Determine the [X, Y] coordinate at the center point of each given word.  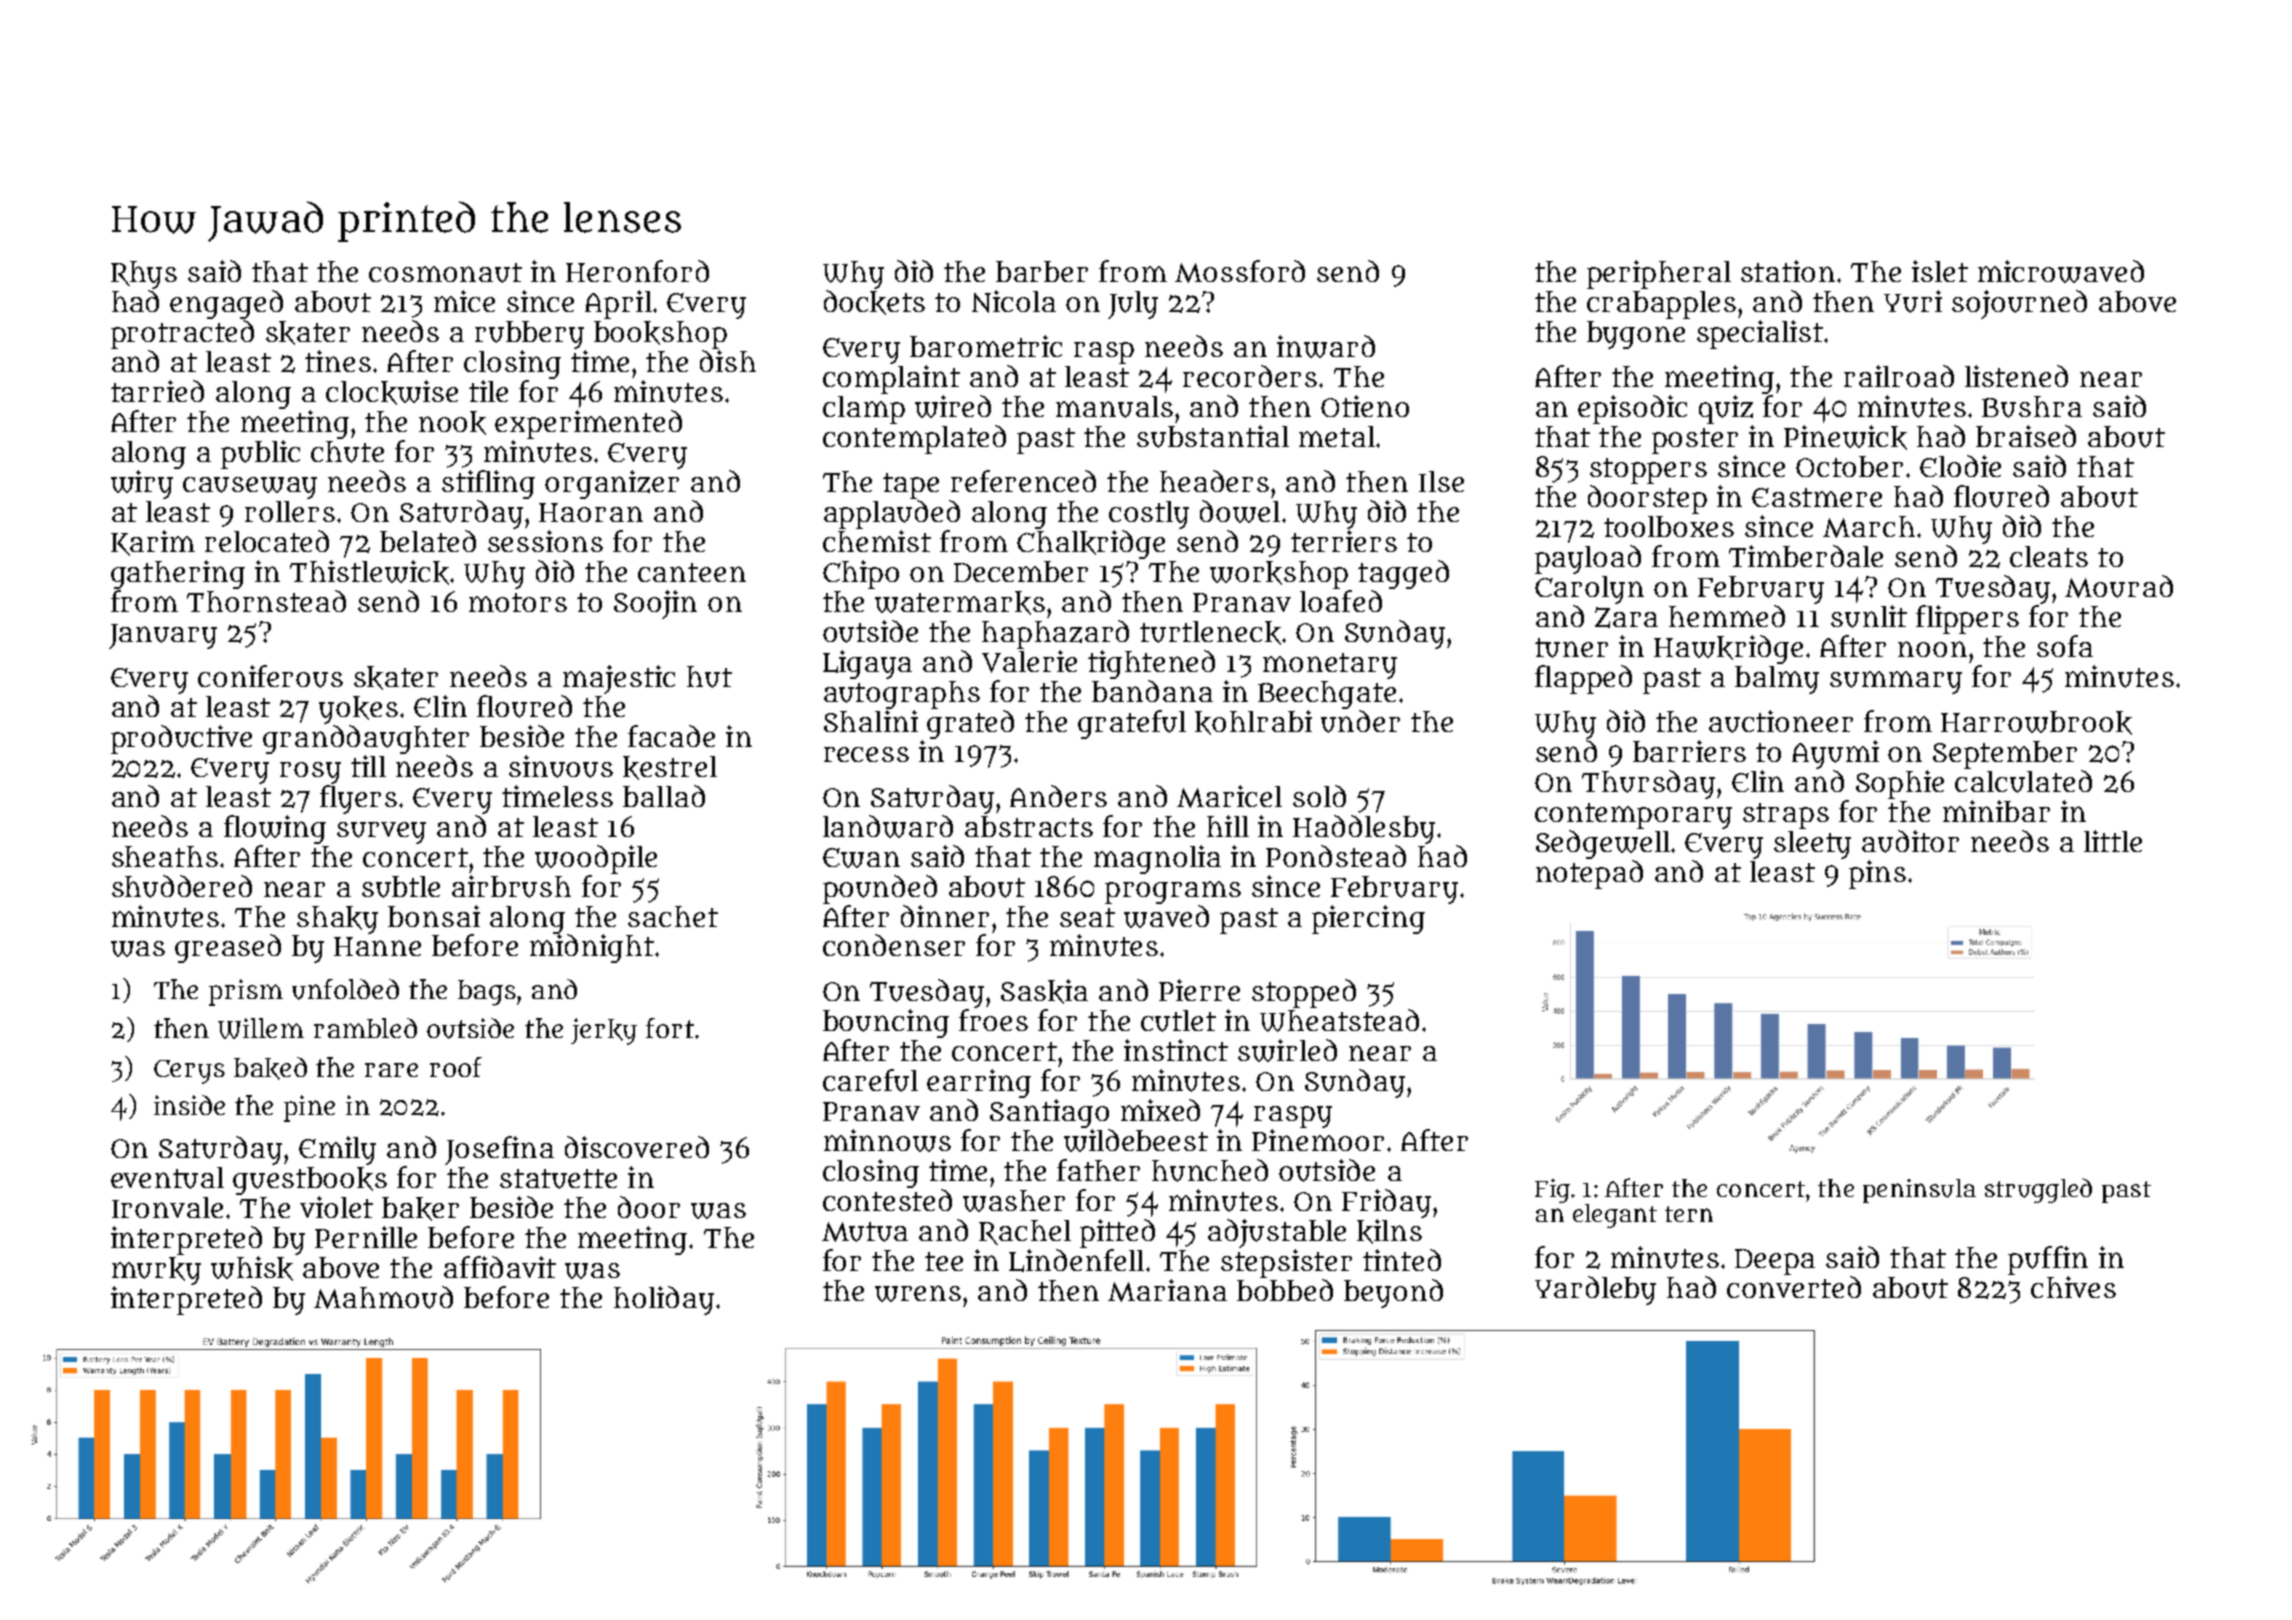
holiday [664, 1300]
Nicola [1014, 301]
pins [1877, 874]
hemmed [1727, 616]
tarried [157, 391]
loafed [1341, 601]
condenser [894, 945]
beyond [1393, 1293]
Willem [261, 1028]
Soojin [655, 604]
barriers [1689, 751]
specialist [1760, 334]
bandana [1152, 691]
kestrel [670, 768]
